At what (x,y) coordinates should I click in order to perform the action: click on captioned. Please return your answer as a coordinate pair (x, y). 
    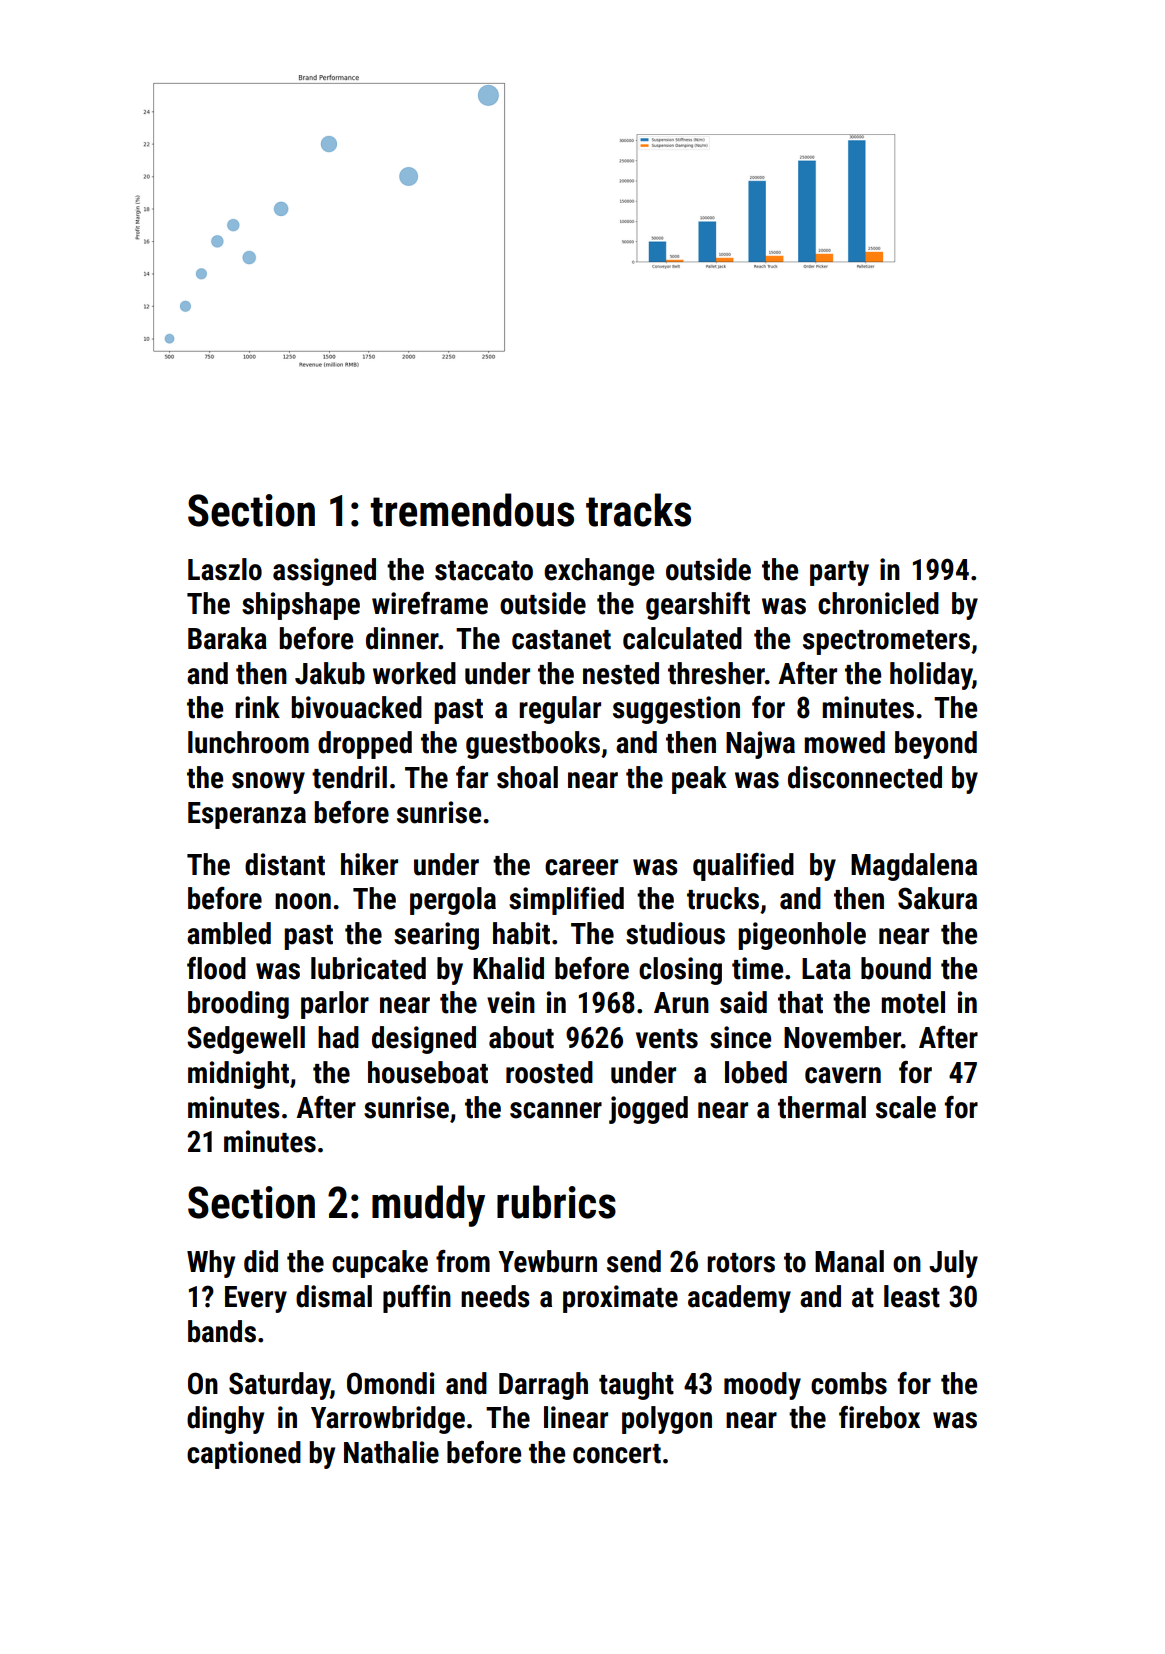
    Looking at the image, I should click on (244, 1455).
